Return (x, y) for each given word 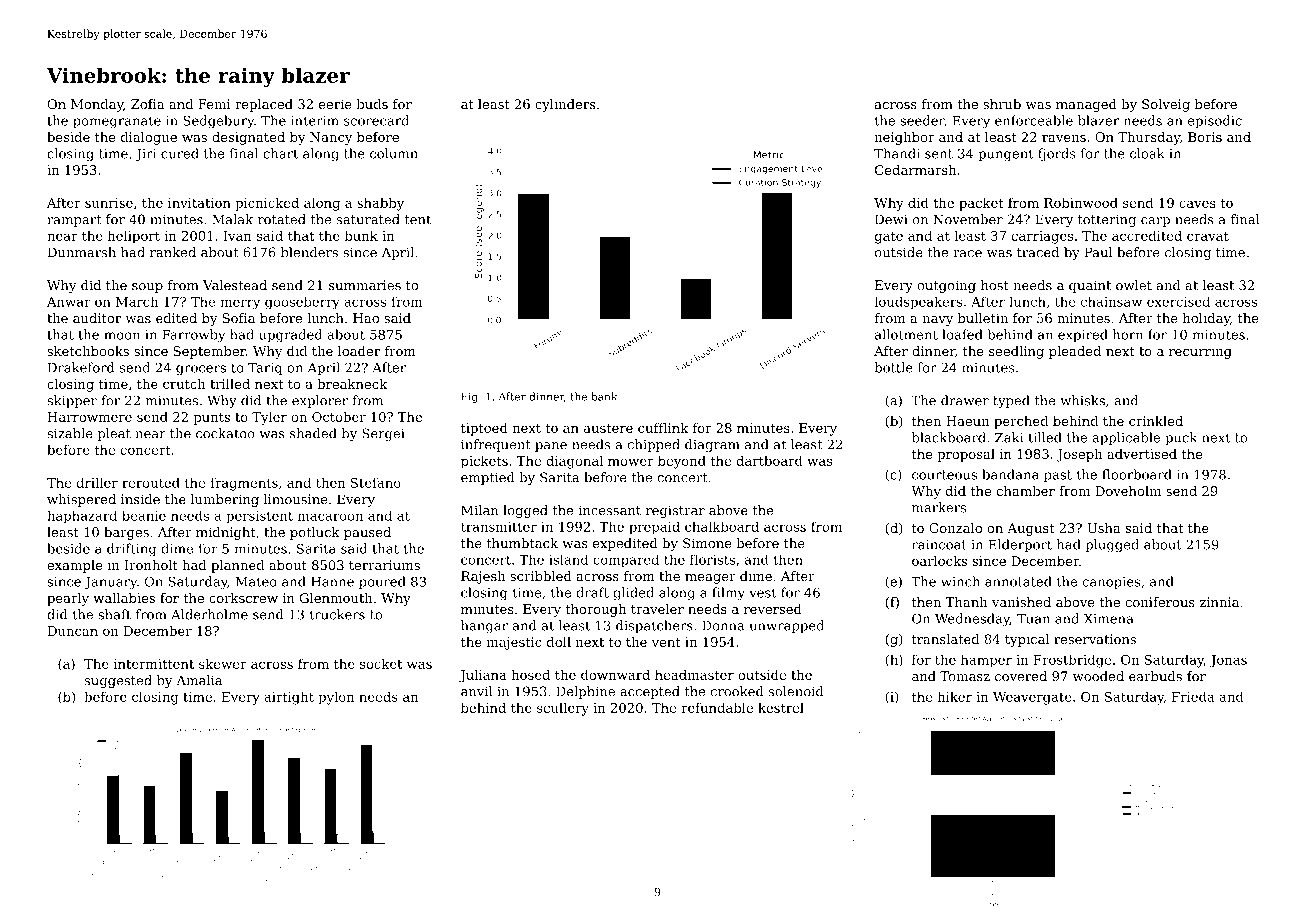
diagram (712, 445)
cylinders (565, 105)
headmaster (694, 674)
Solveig (1166, 105)
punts (212, 419)
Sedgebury (218, 122)
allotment (906, 334)
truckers (337, 614)
